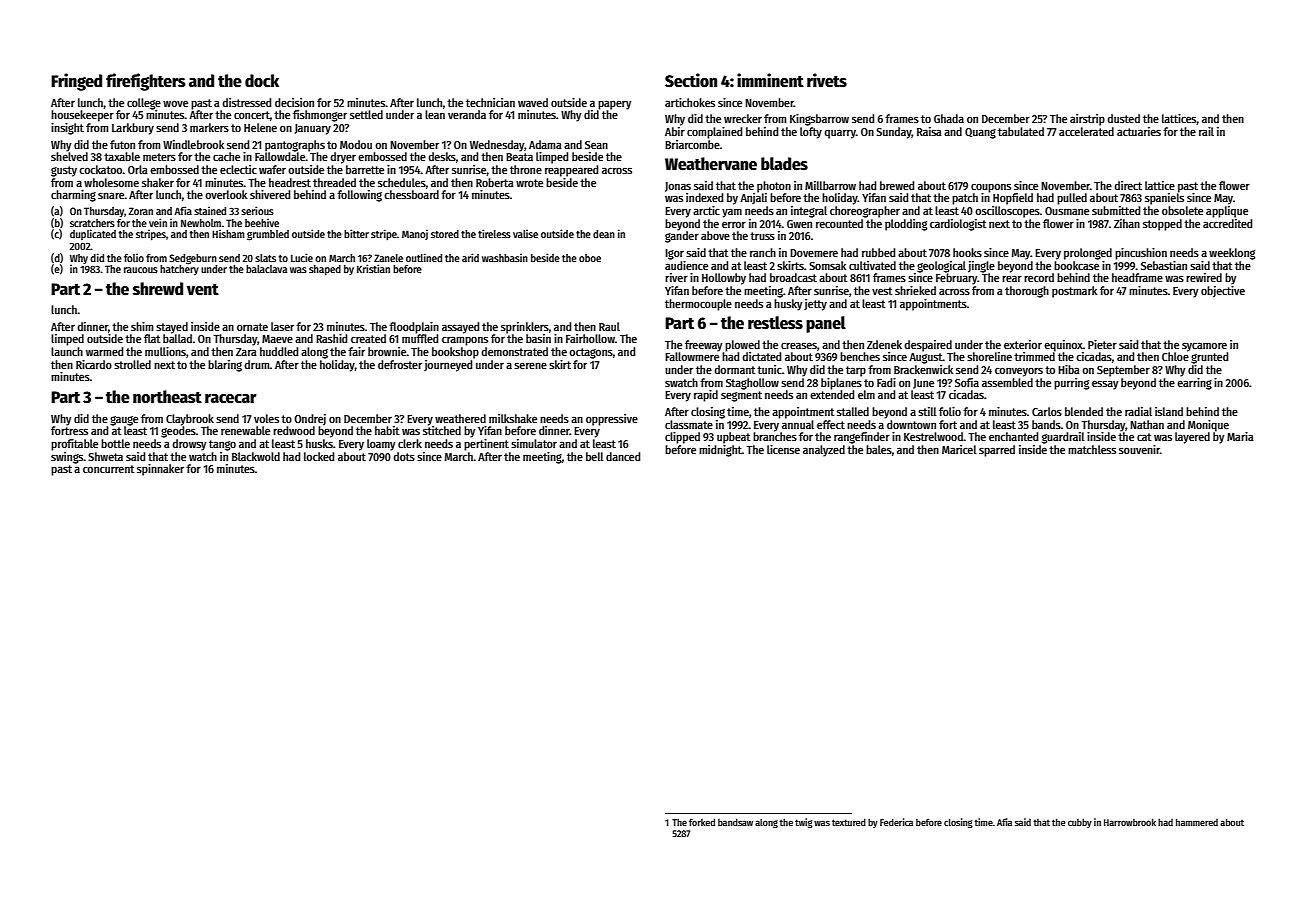  What do you see at coordinates (804, 823) in the image?
I see `twig` at bounding box center [804, 823].
